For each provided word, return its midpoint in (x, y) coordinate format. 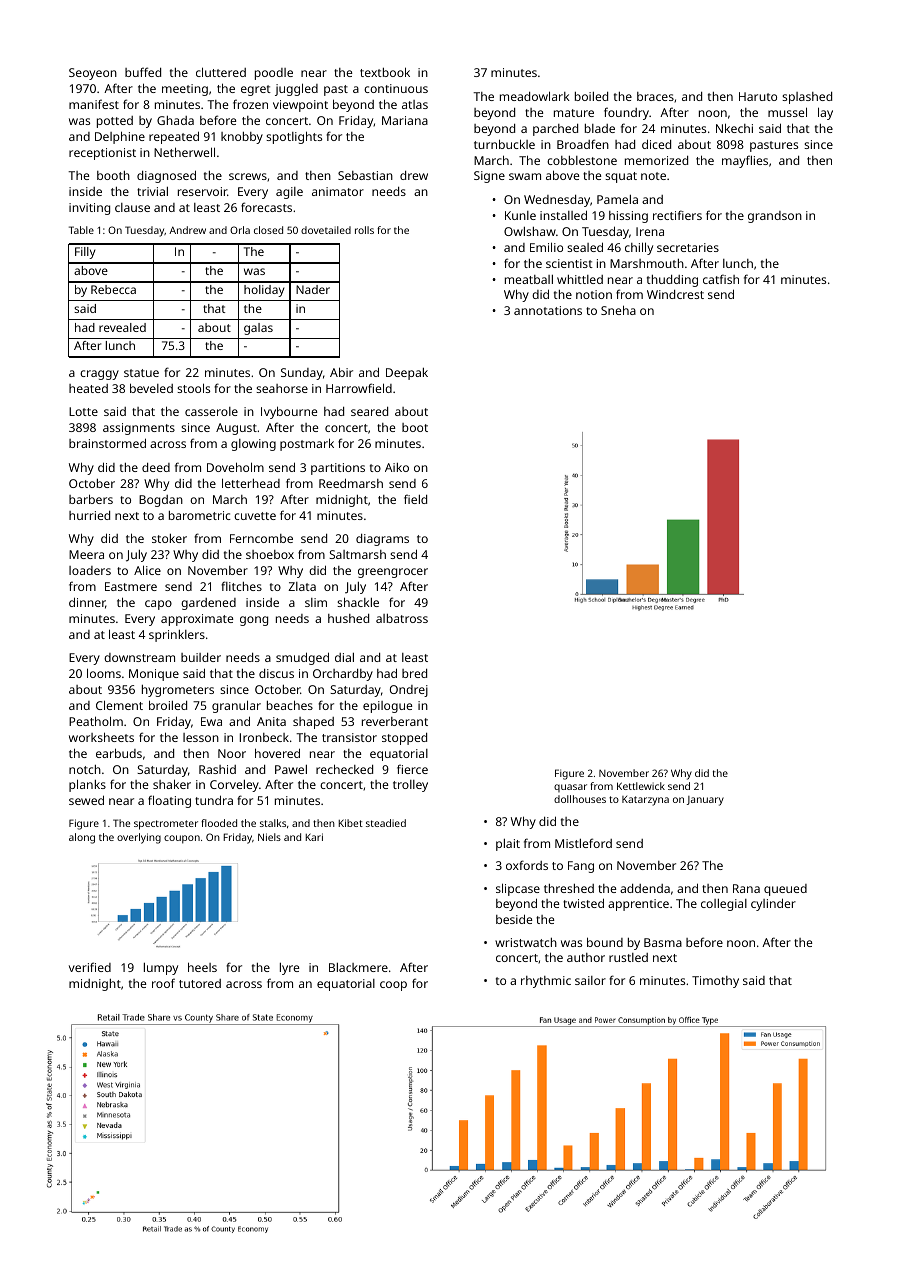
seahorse (282, 388)
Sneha (618, 310)
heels (202, 967)
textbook (385, 72)
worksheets (101, 737)
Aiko (397, 467)
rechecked (344, 769)
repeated (174, 137)
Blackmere (358, 967)
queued (785, 890)
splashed (807, 98)
